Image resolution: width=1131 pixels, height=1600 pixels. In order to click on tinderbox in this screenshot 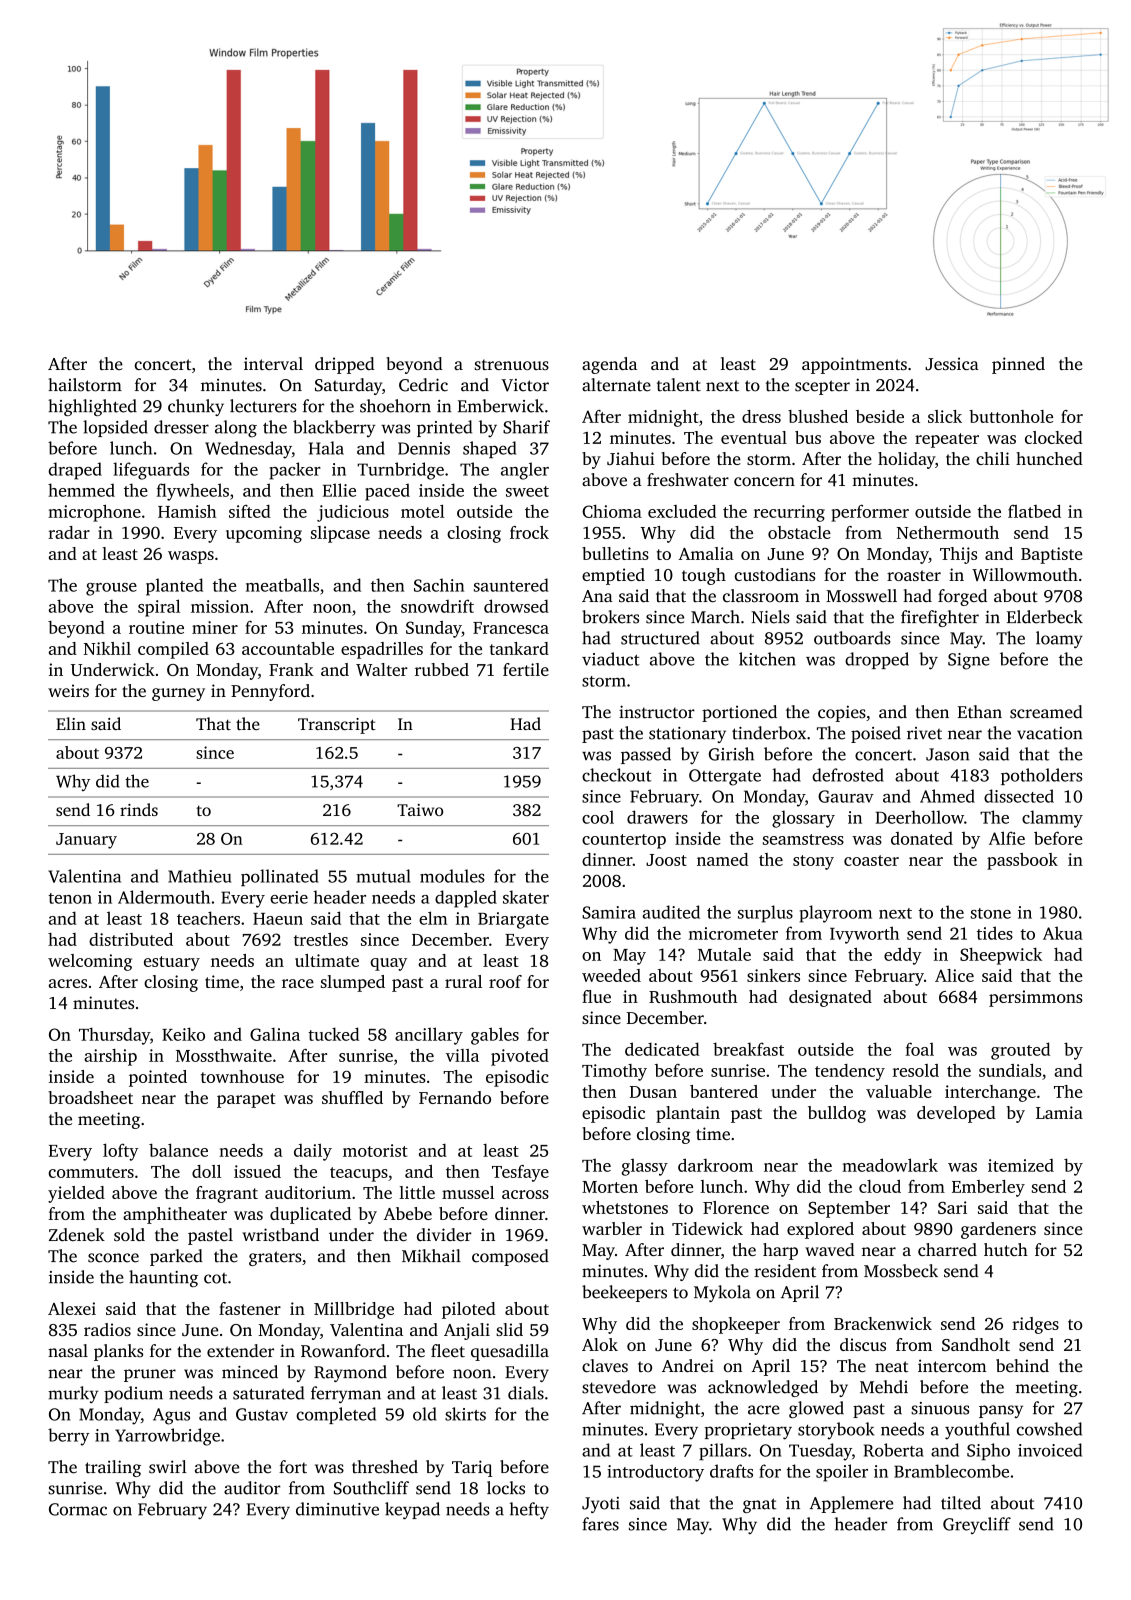, I will do `click(769, 733)`.
